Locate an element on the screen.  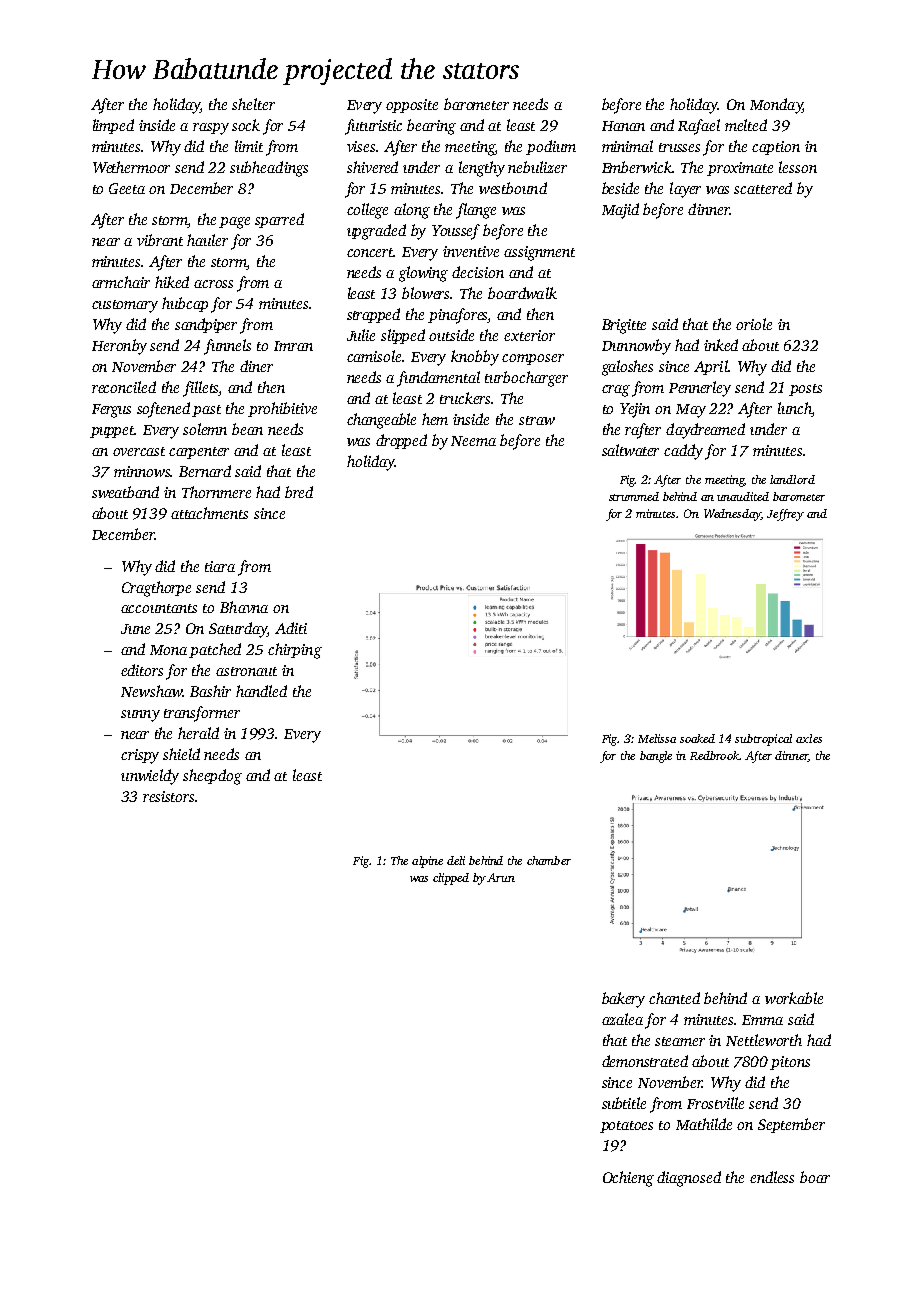
posts is located at coordinates (805, 390).
